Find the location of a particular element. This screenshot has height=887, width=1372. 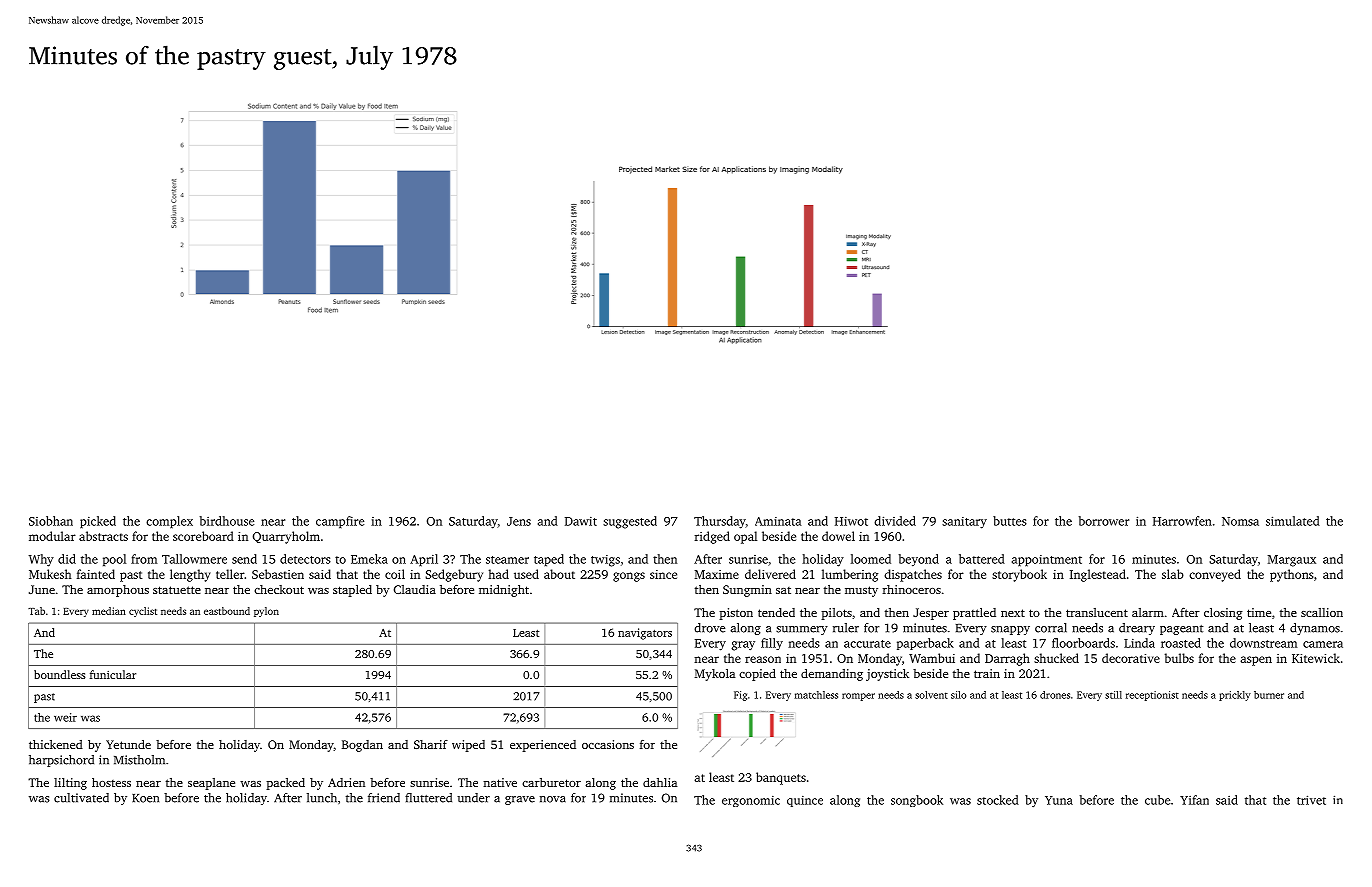

train is located at coordinates (987, 673).
